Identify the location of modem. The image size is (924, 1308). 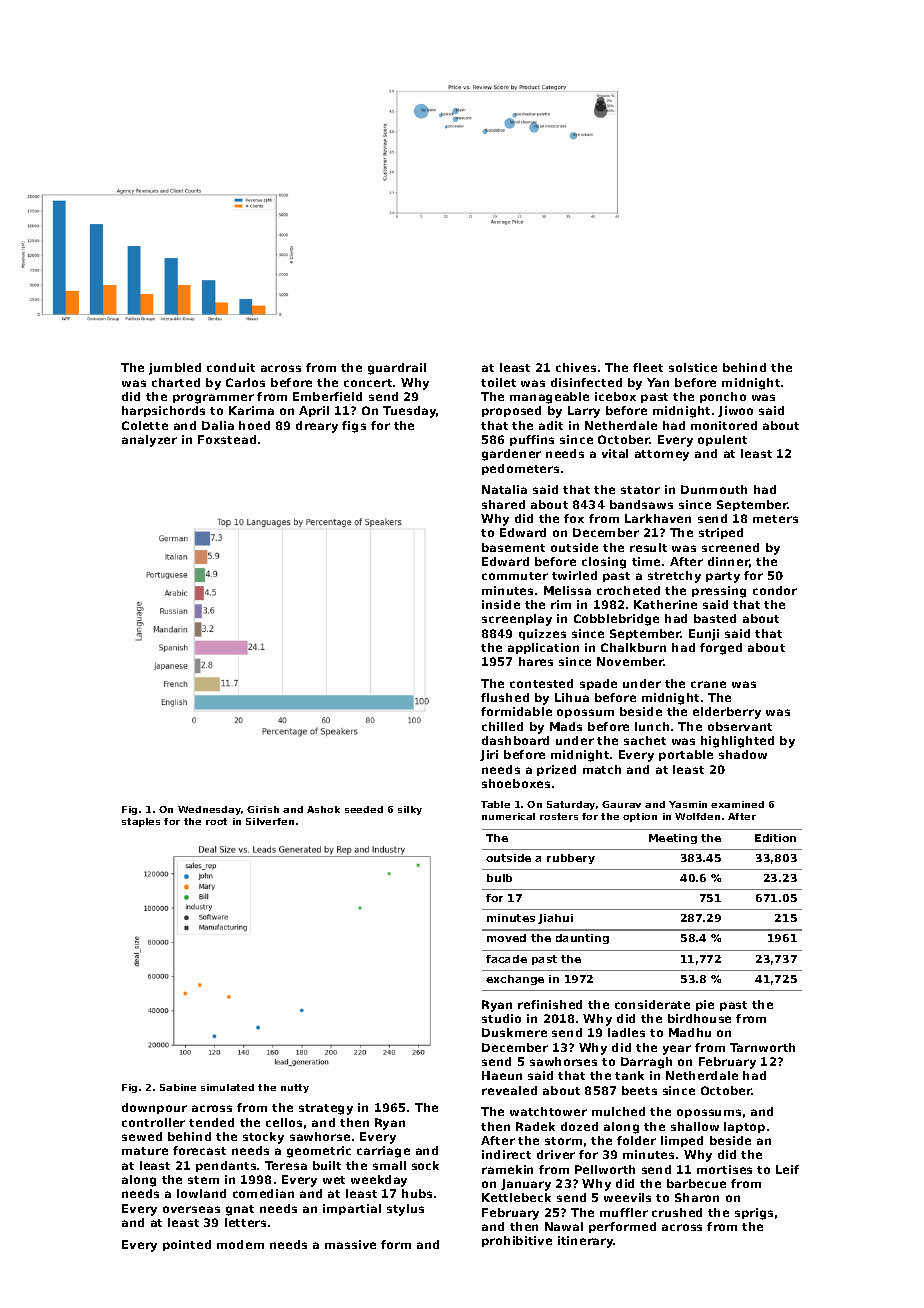
(240, 1244).
